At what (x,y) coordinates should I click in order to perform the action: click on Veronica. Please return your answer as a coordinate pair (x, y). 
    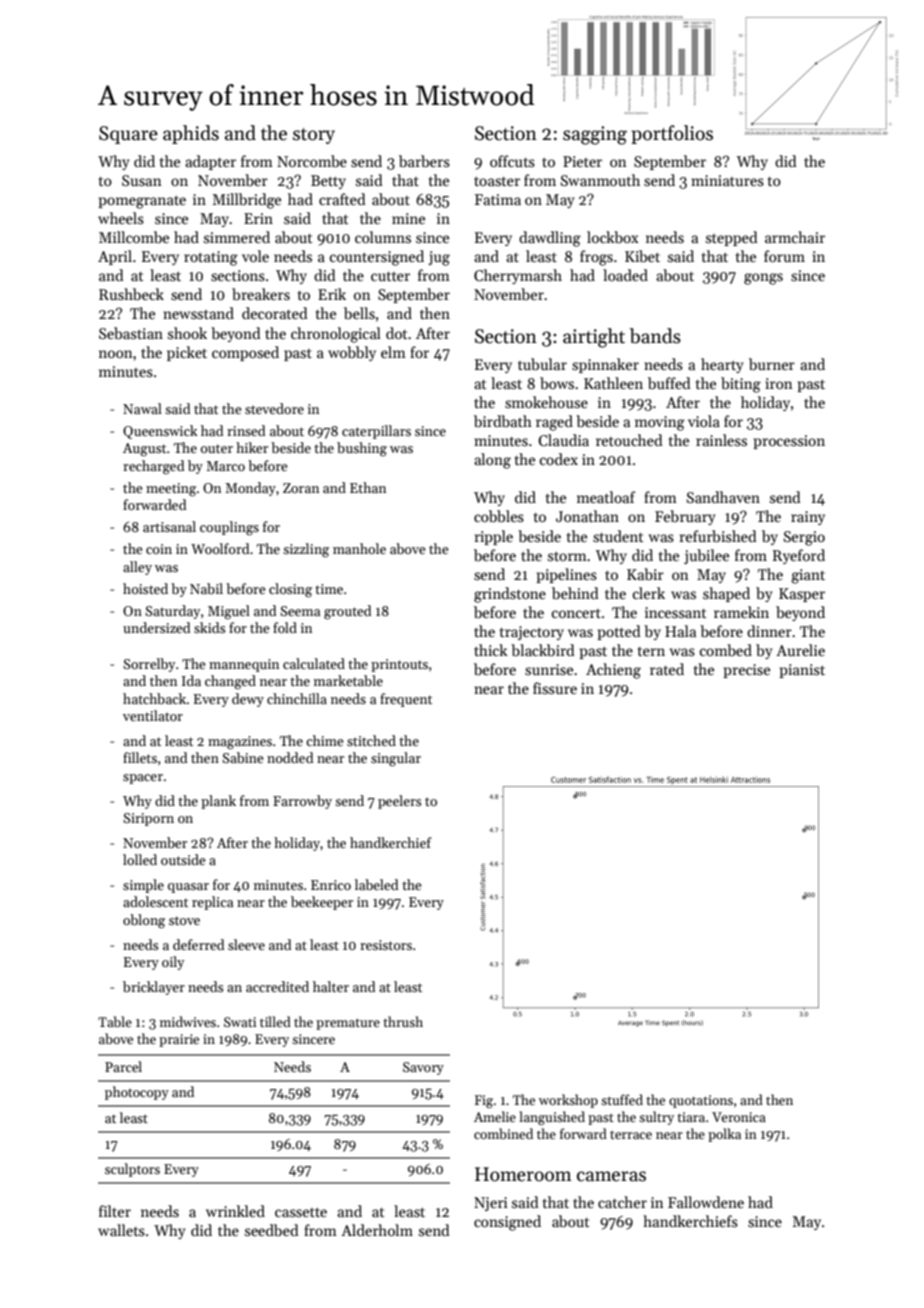
    Looking at the image, I should click on (739, 1117).
